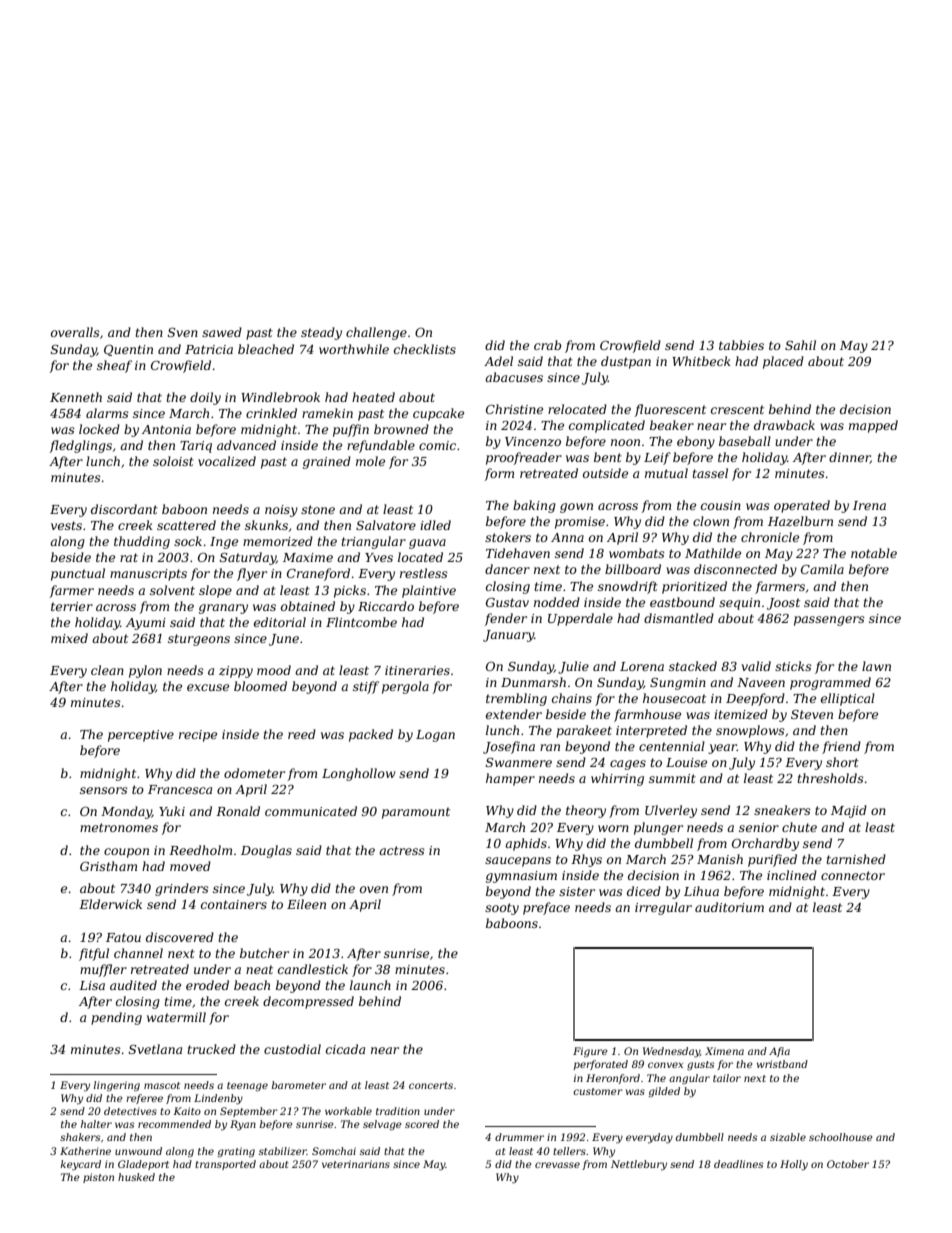  What do you see at coordinates (212, 1049) in the screenshot?
I see `trucked` at bounding box center [212, 1049].
